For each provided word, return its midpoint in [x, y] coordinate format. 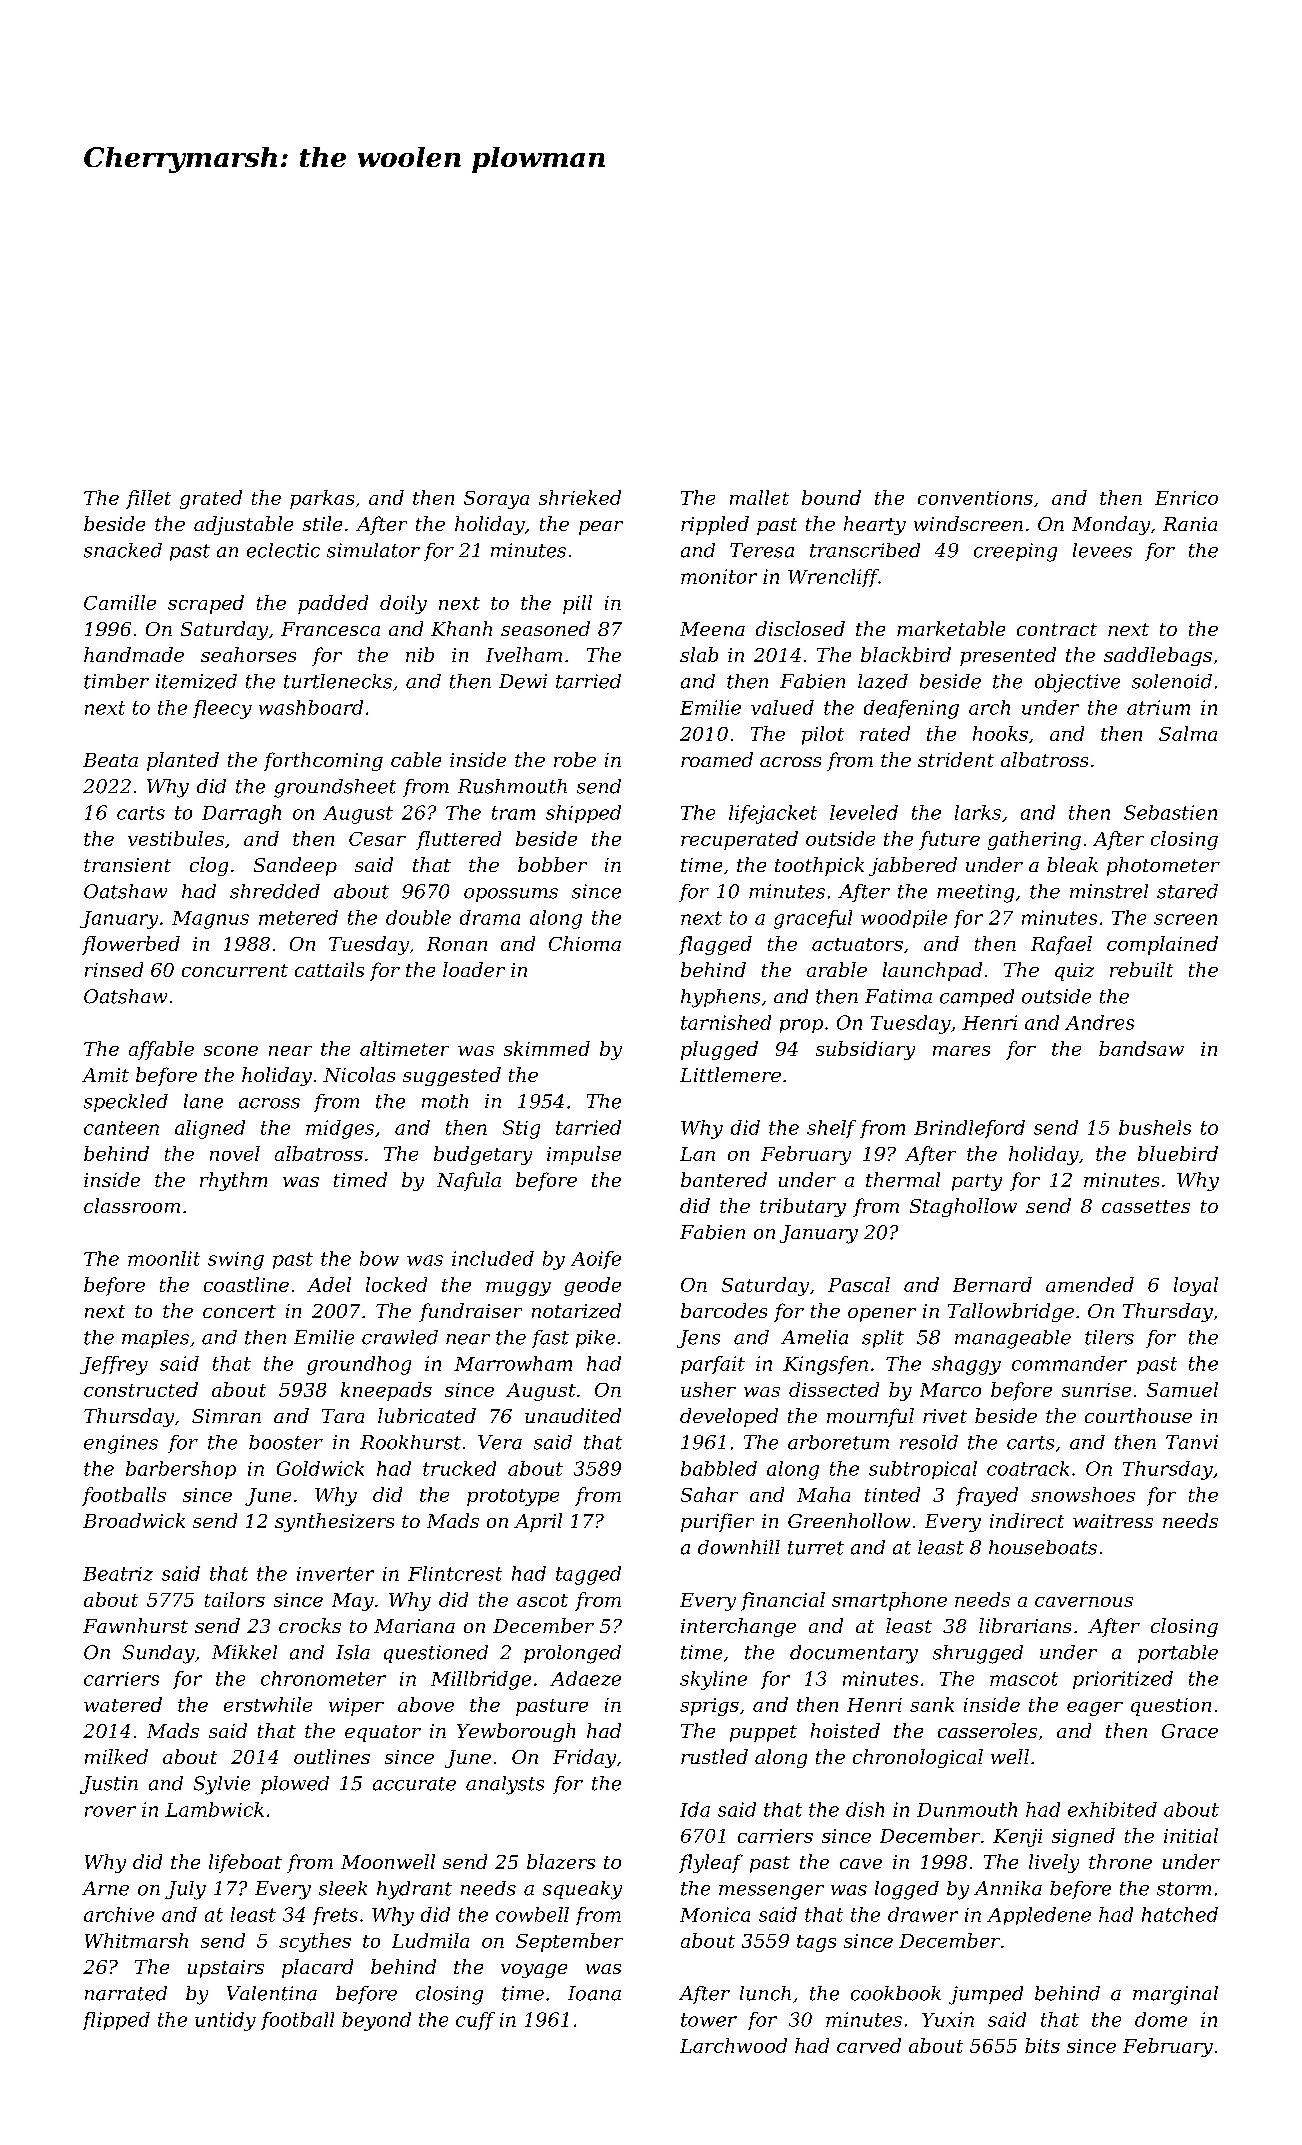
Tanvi [1192, 1442]
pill [577, 604]
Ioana [594, 1993]
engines [121, 1444]
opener [882, 1315]
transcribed [865, 550]
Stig [521, 1129]
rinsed [114, 969]
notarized [576, 1310]
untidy [225, 2021]
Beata [110, 760]
